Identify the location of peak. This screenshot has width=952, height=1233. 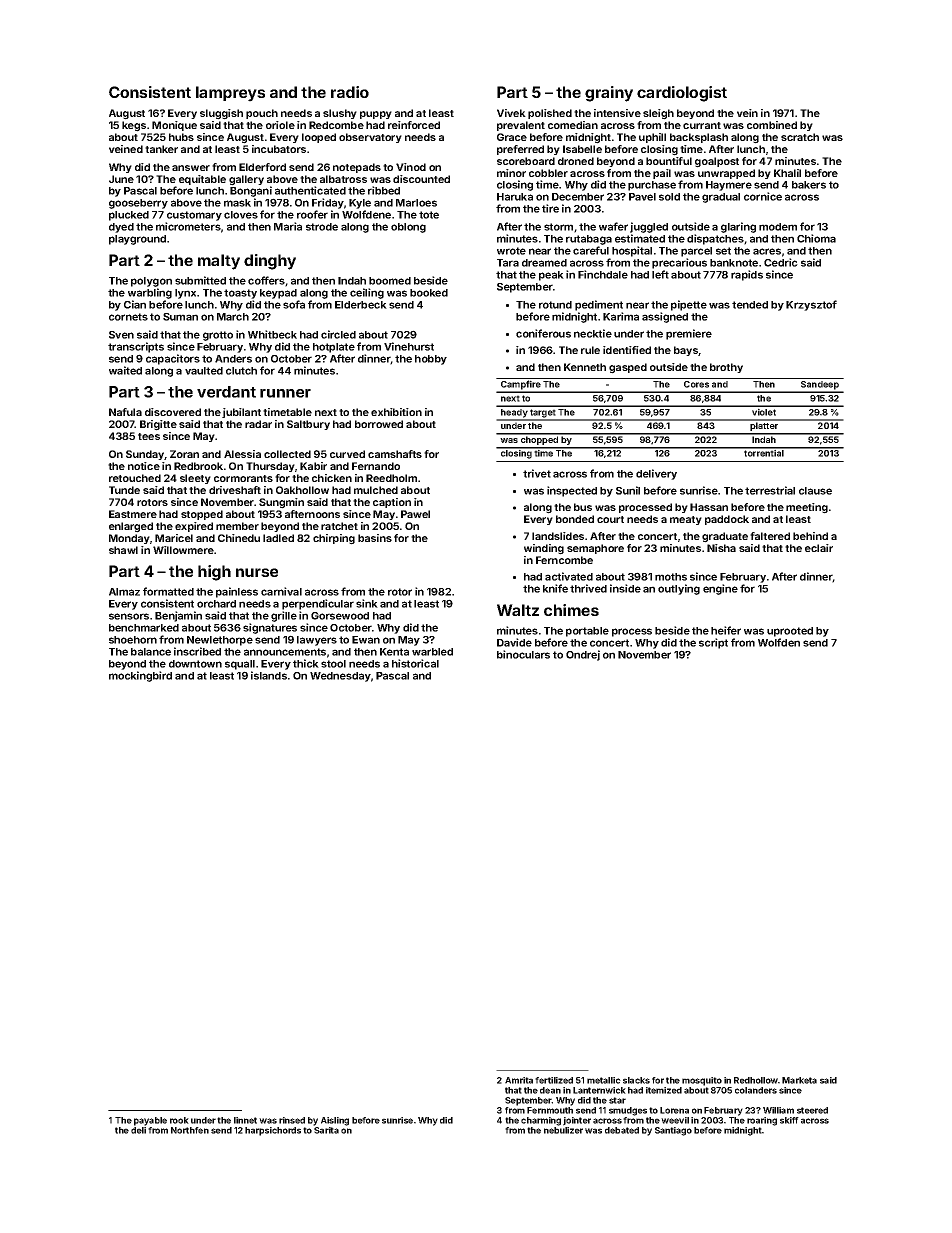
(551, 276).
